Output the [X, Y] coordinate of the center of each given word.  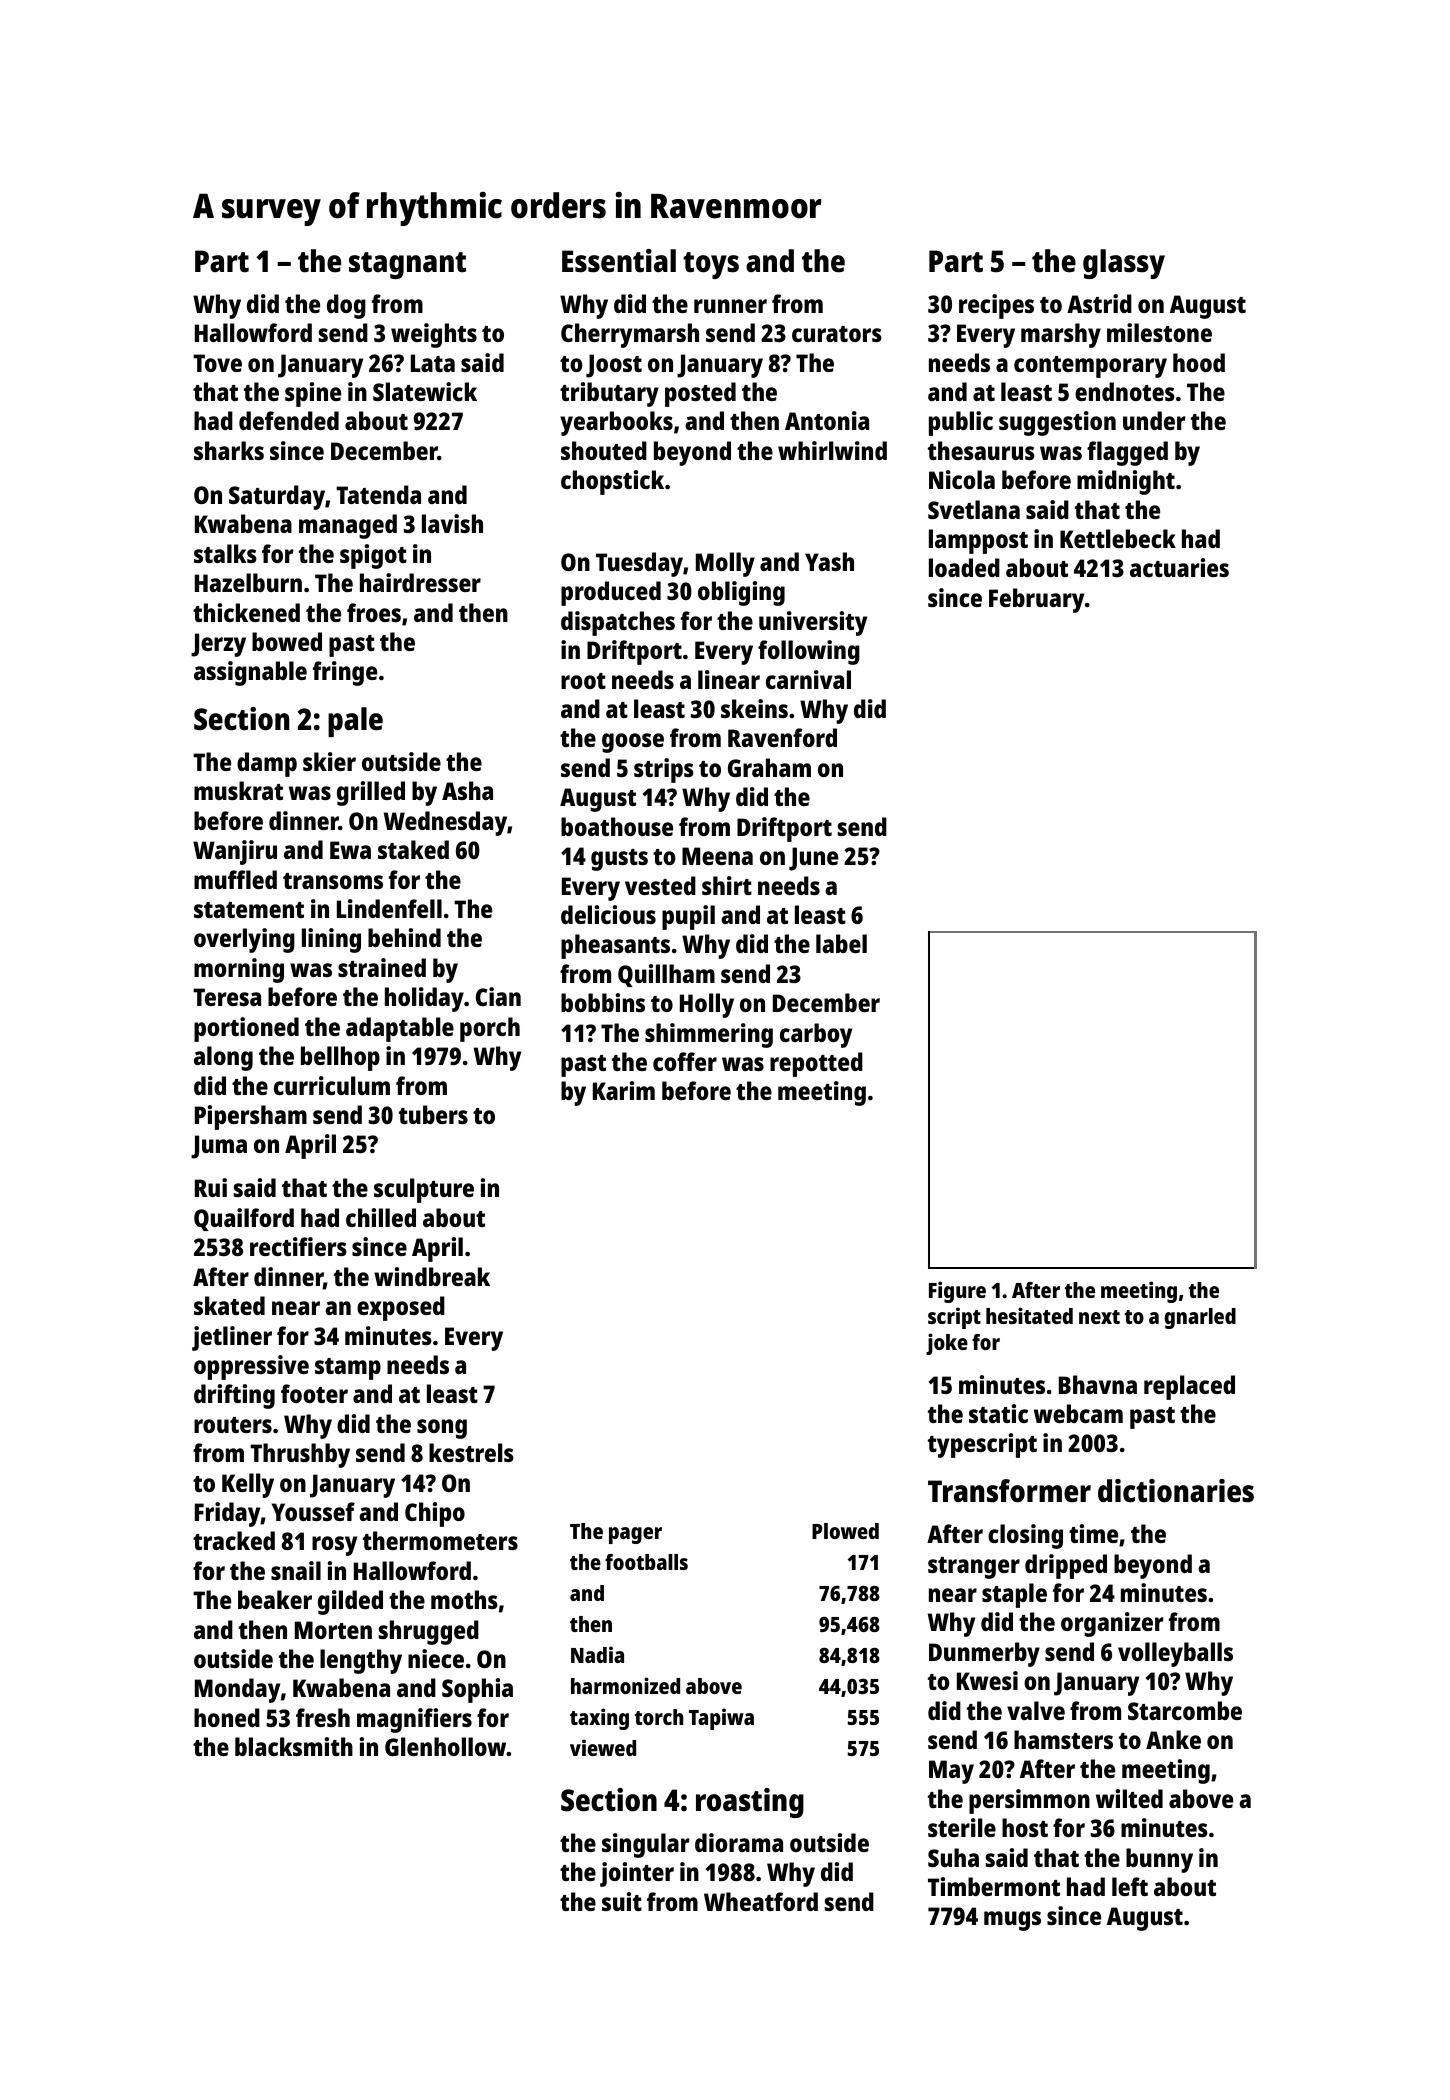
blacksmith [294, 1746]
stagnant [407, 265]
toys [711, 265]
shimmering [709, 1035]
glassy [1124, 264]
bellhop [340, 1058]
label [841, 943]
